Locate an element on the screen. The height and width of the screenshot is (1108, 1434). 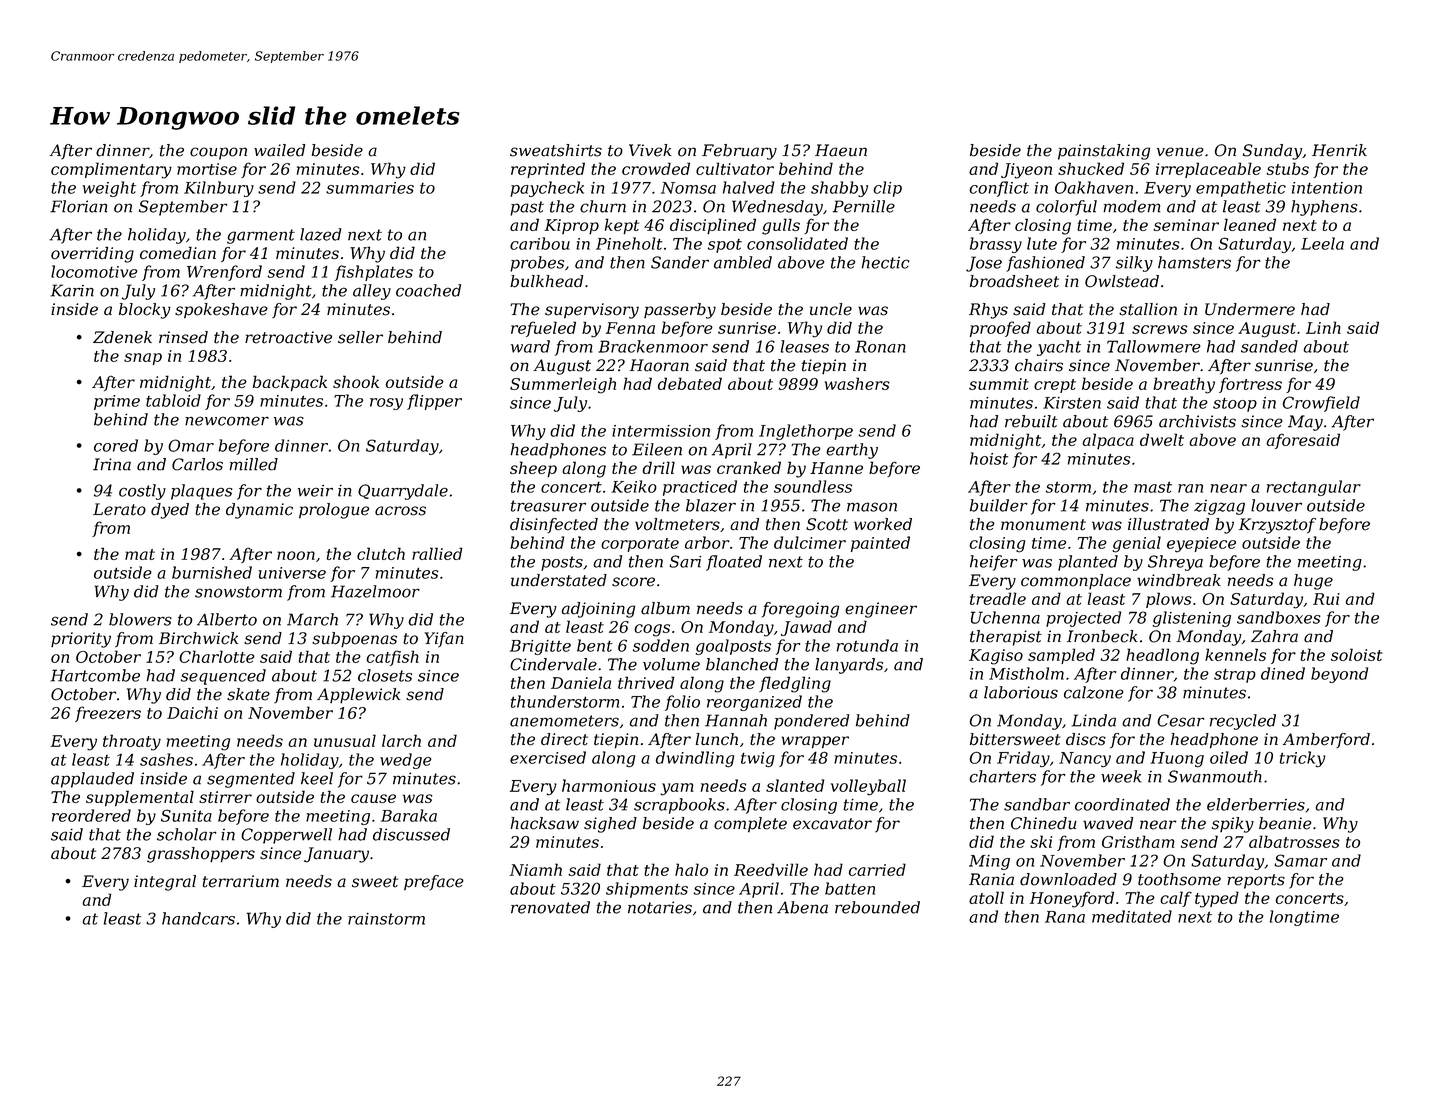
Nomsa is located at coordinates (688, 188).
